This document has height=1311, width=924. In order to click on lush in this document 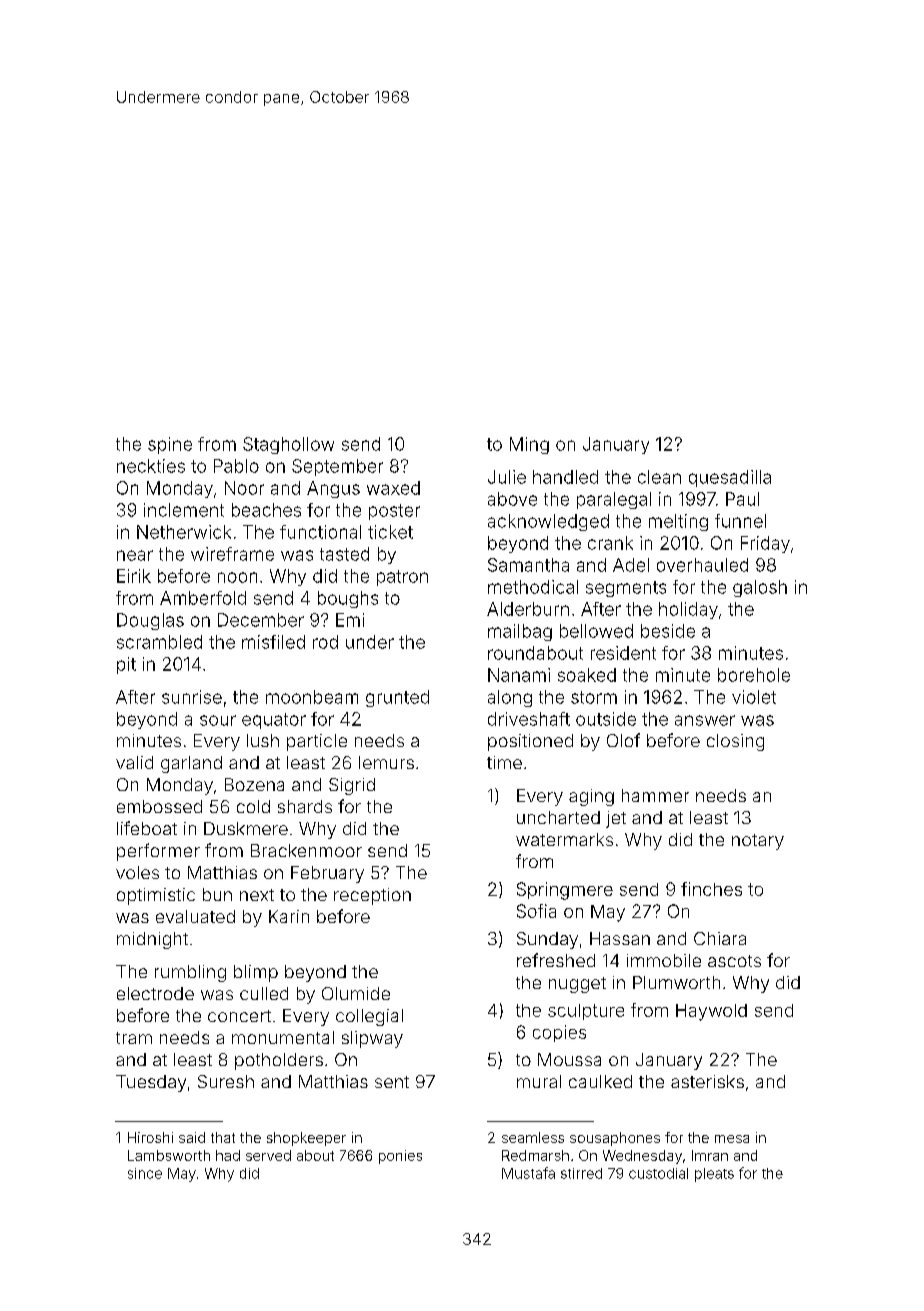, I will do `click(263, 740)`.
